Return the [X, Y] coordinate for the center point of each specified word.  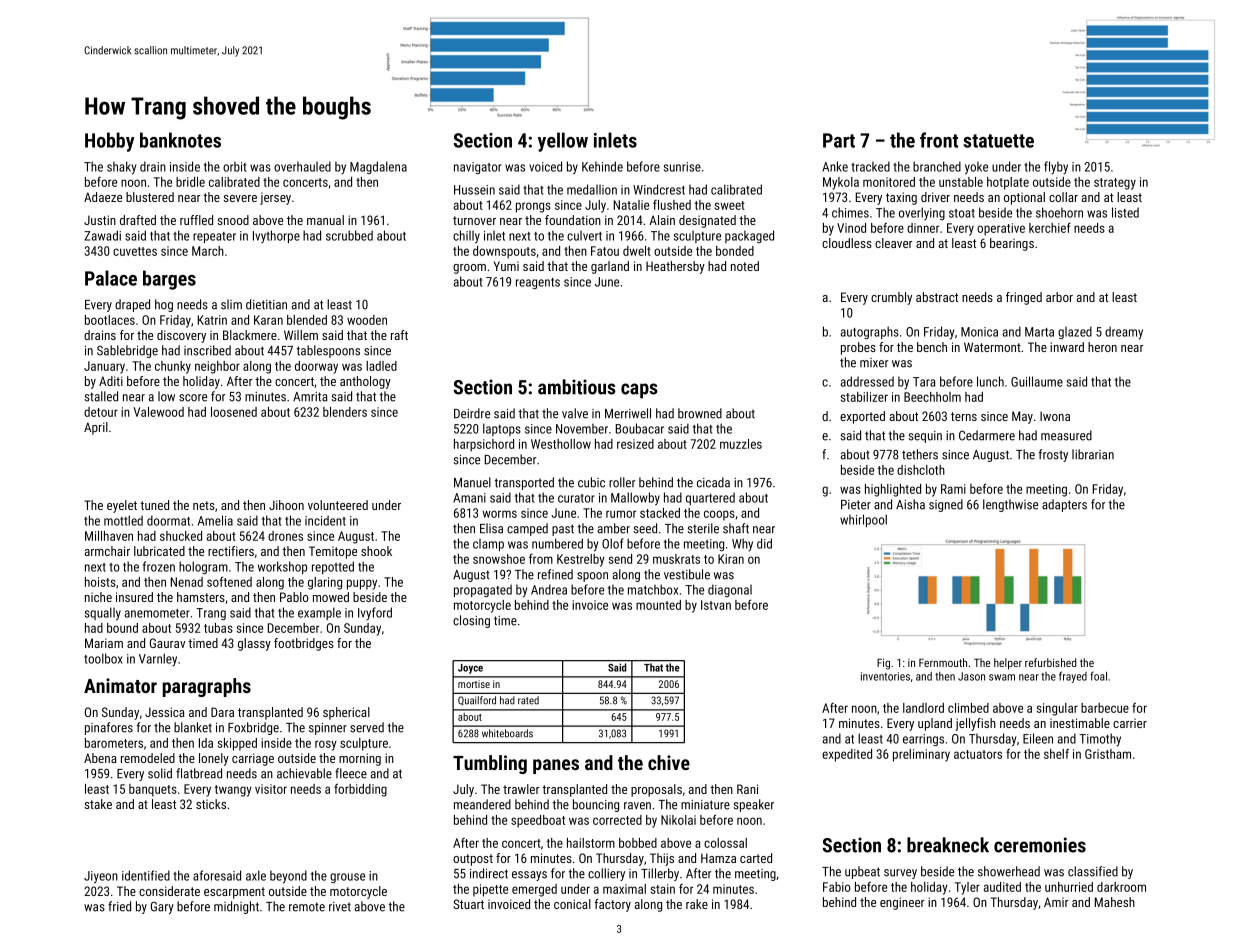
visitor [271, 789]
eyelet [122, 506]
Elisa [491, 528]
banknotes [180, 140]
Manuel [472, 482]
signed [946, 505]
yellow [563, 142]
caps [639, 391]
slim [231, 304]
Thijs [662, 859]
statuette [998, 141]
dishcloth [921, 470]
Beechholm [932, 397]
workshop [282, 567]
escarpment [234, 893]
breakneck [948, 845]
